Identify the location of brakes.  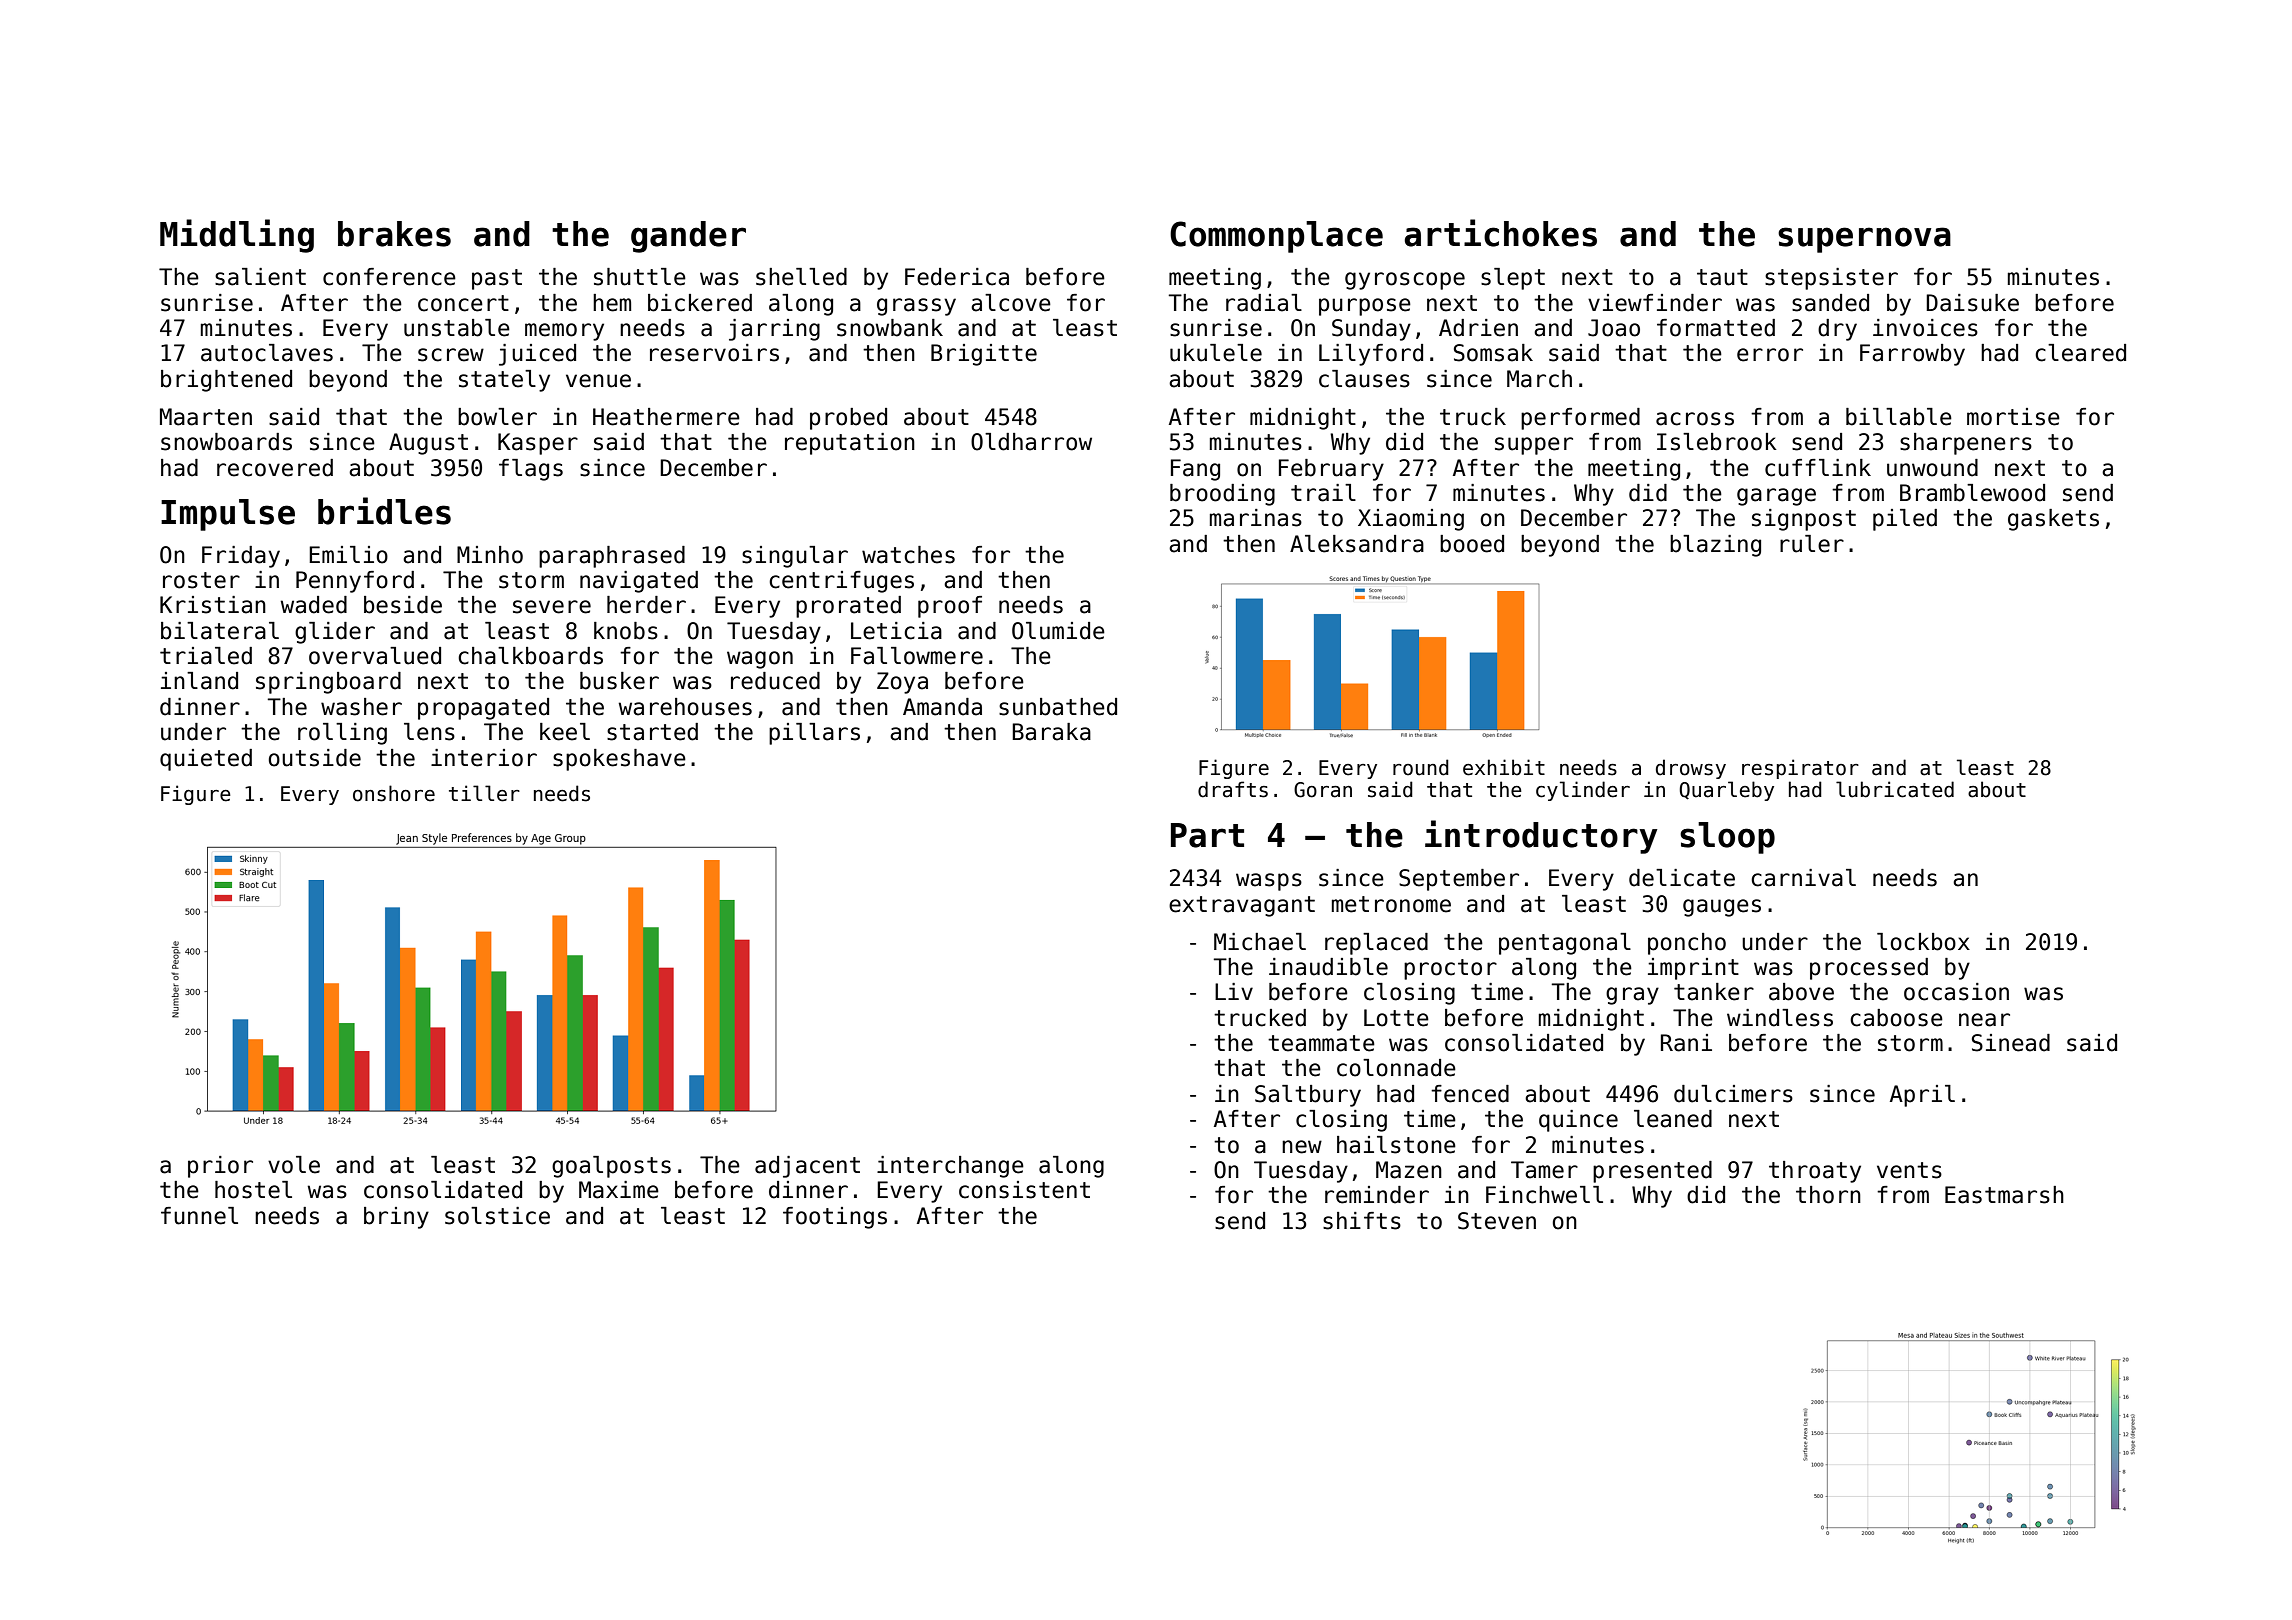
(394, 234).
